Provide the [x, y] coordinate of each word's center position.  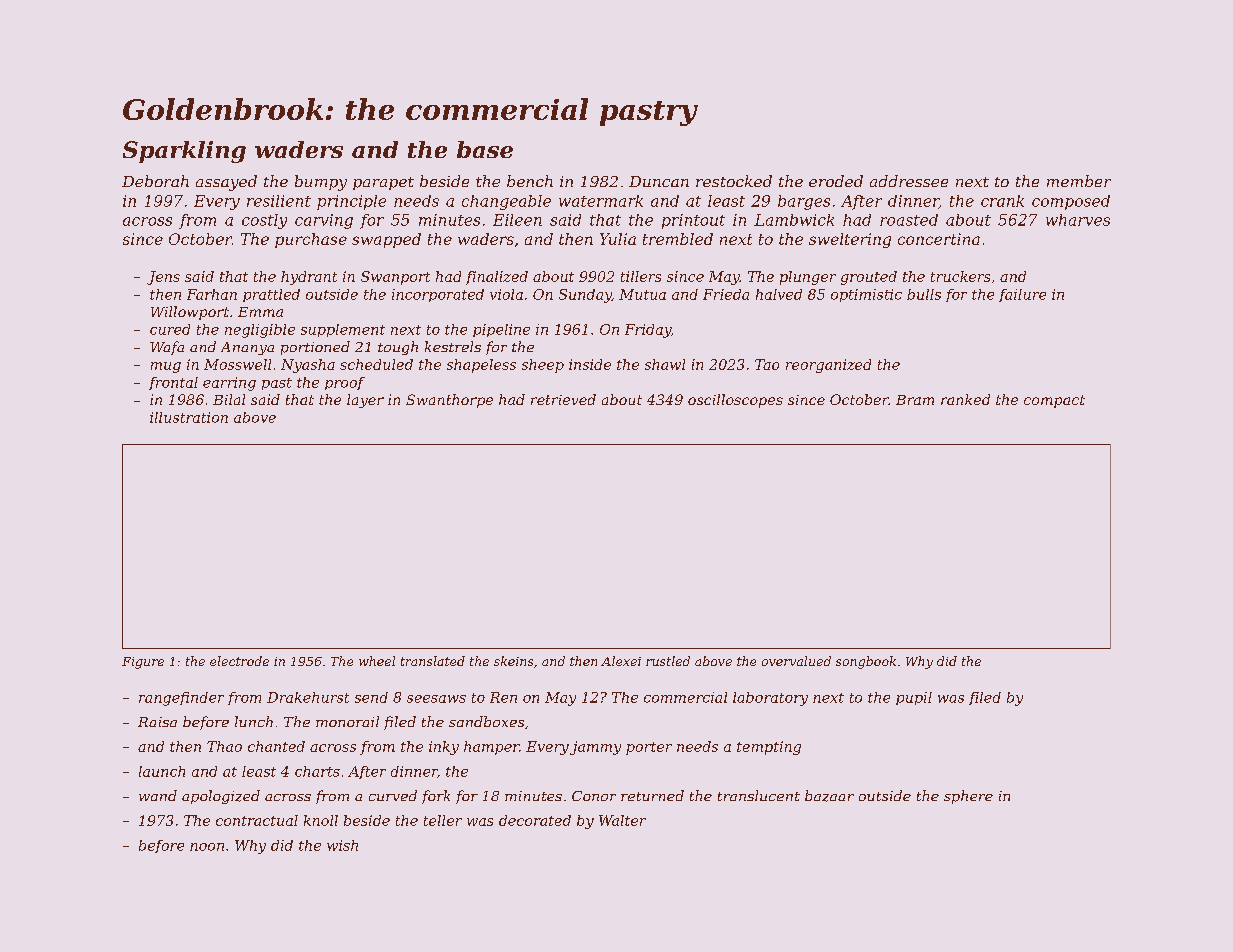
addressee [909, 181]
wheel [377, 661]
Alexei [621, 661]
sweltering [850, 240]
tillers [641, 276]
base [485, 149]
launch [162, 771]
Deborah [155, 181]
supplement [343, 330]
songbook [866, 662]
